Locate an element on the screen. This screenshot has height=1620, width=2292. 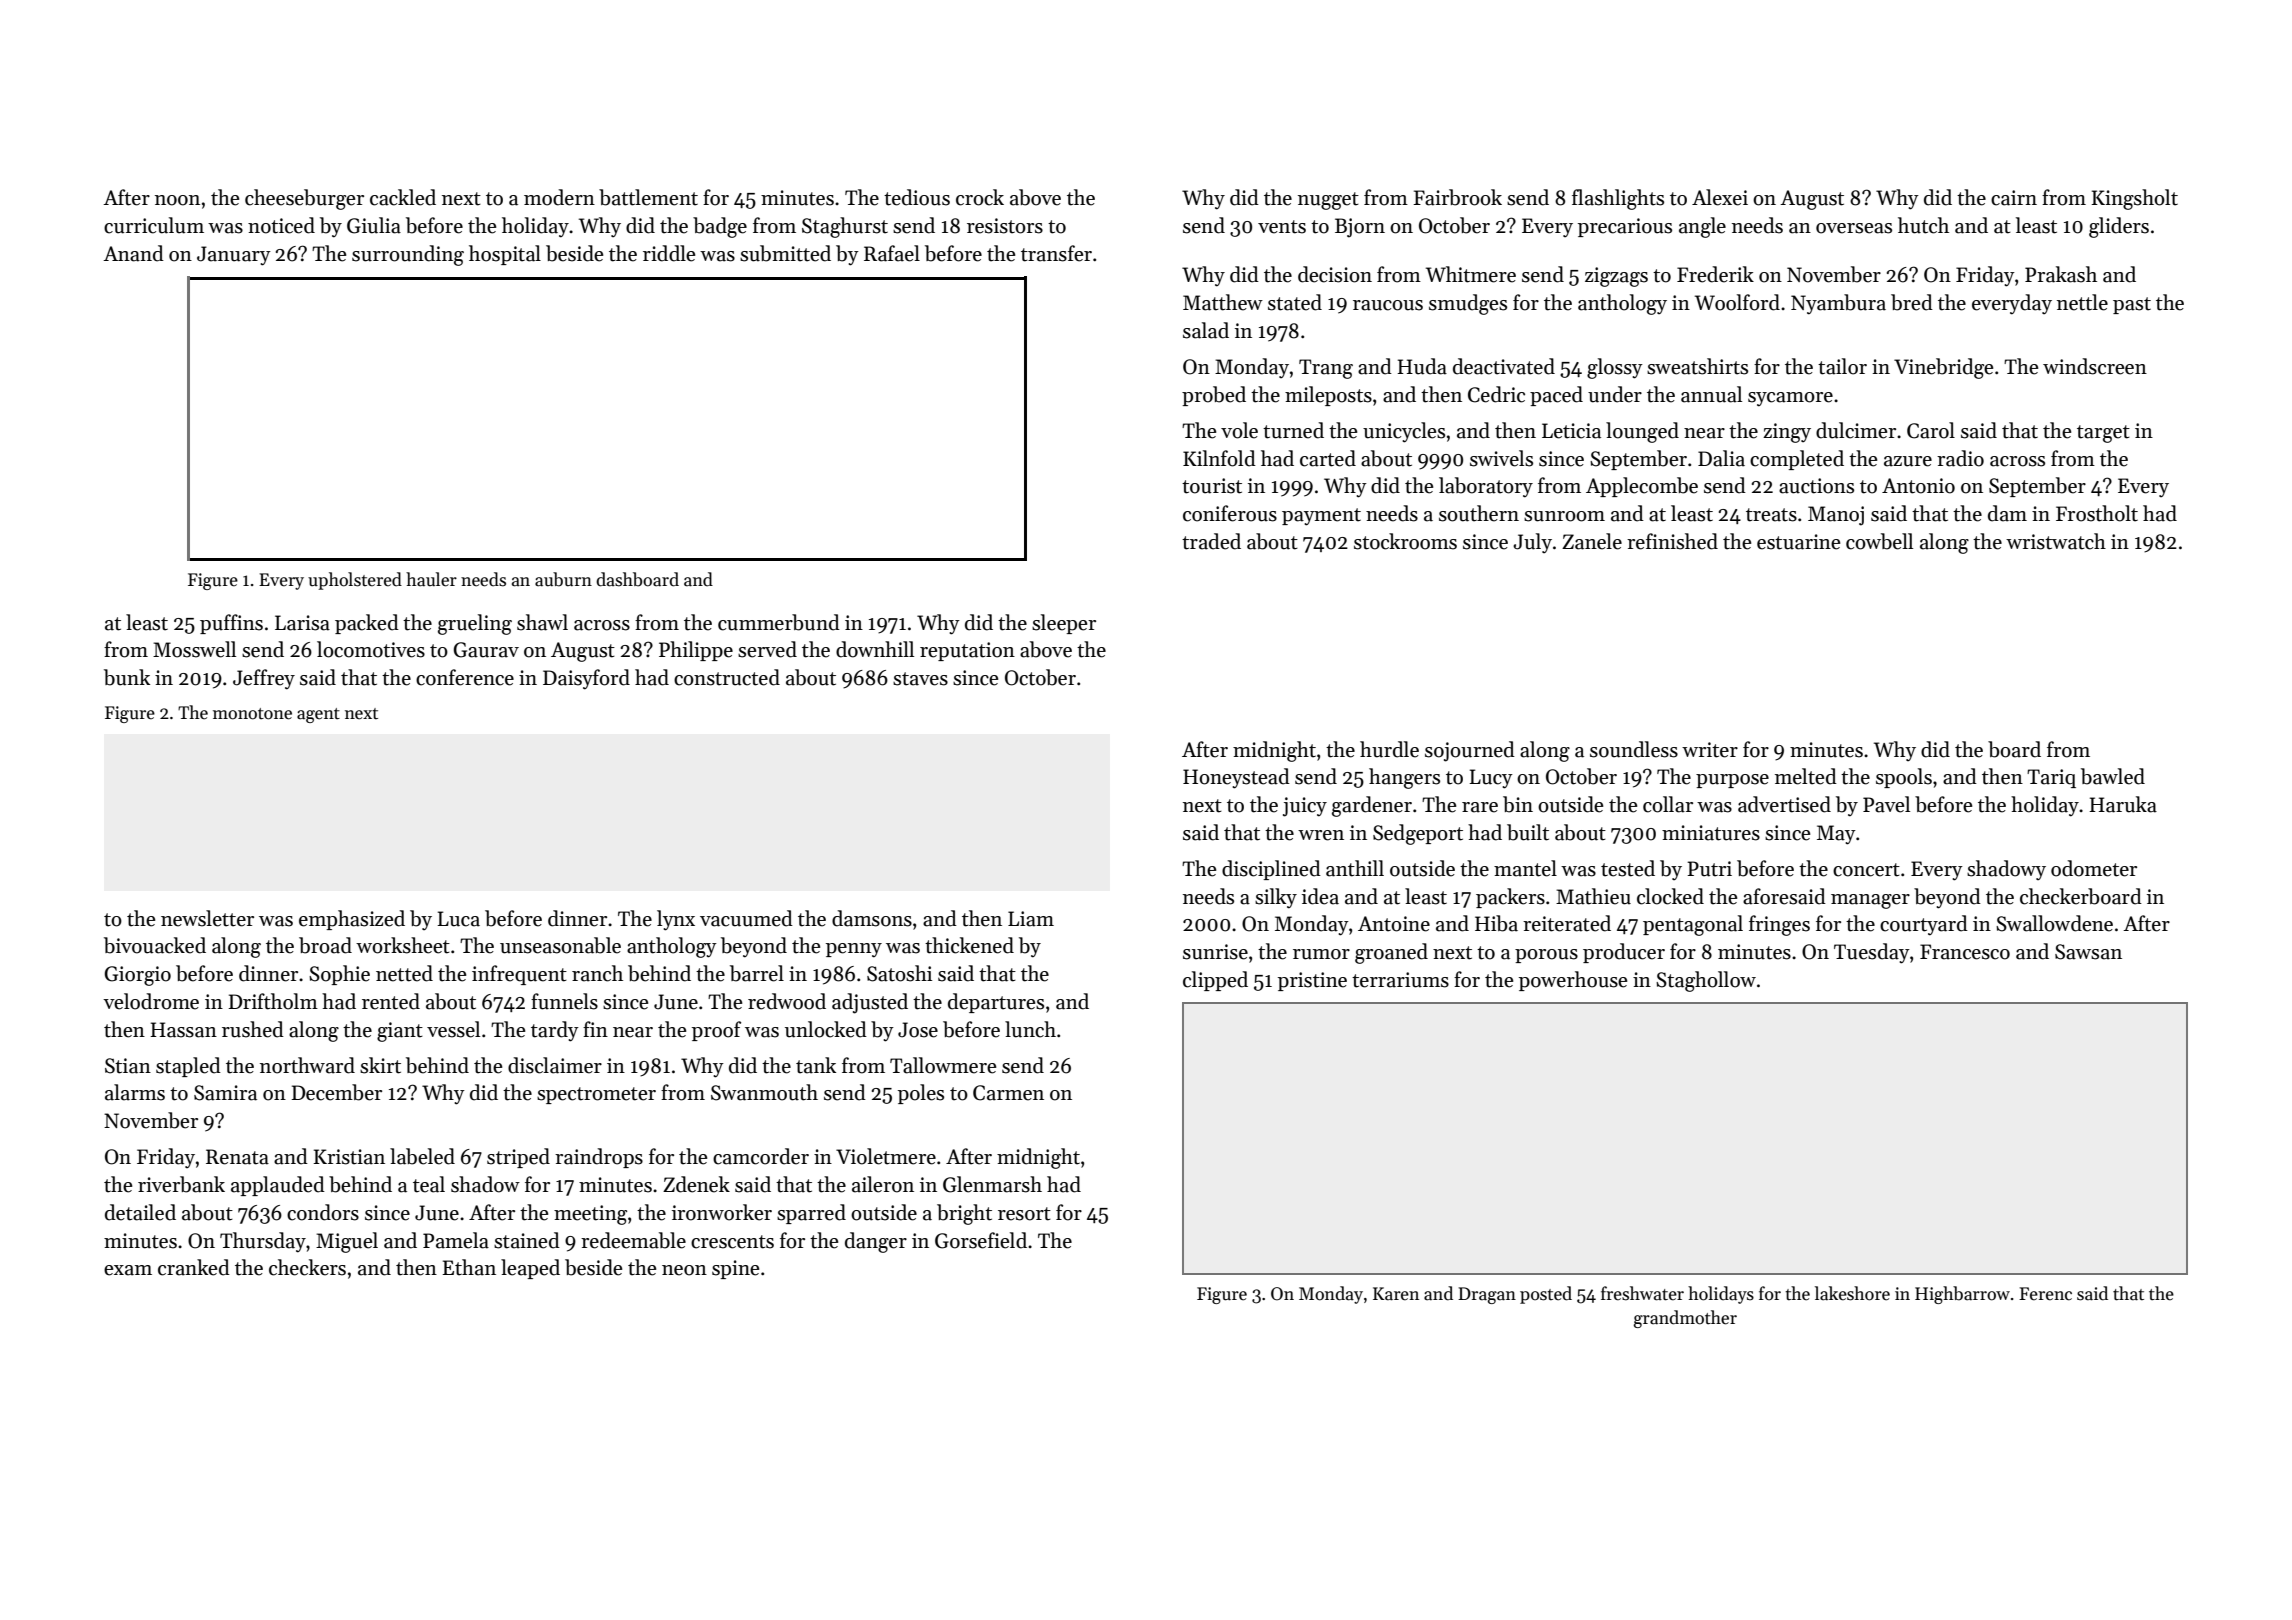
Sawsan is located at coordinates (2088, 952).
